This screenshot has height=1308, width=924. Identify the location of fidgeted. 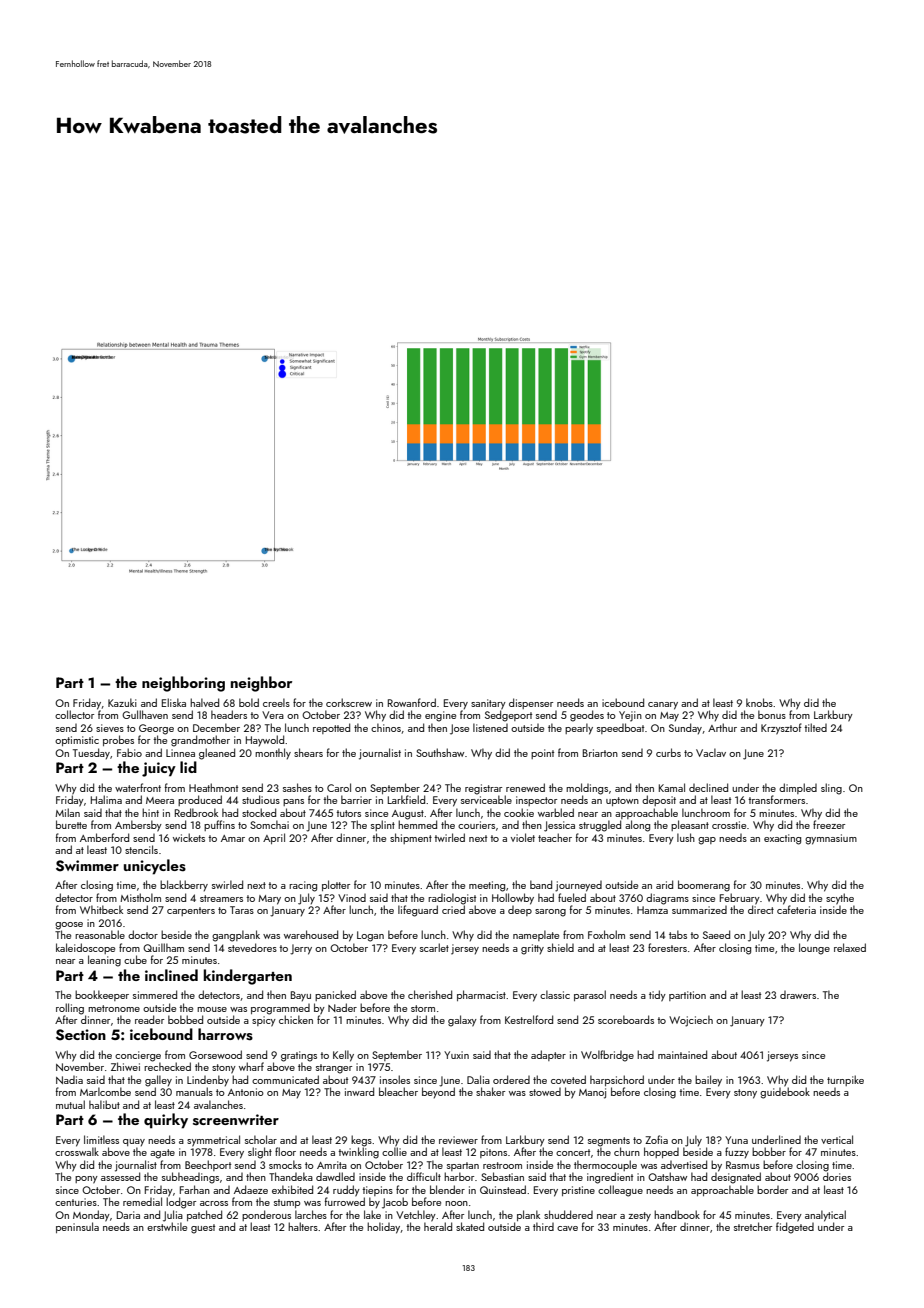
(795, 1228).
